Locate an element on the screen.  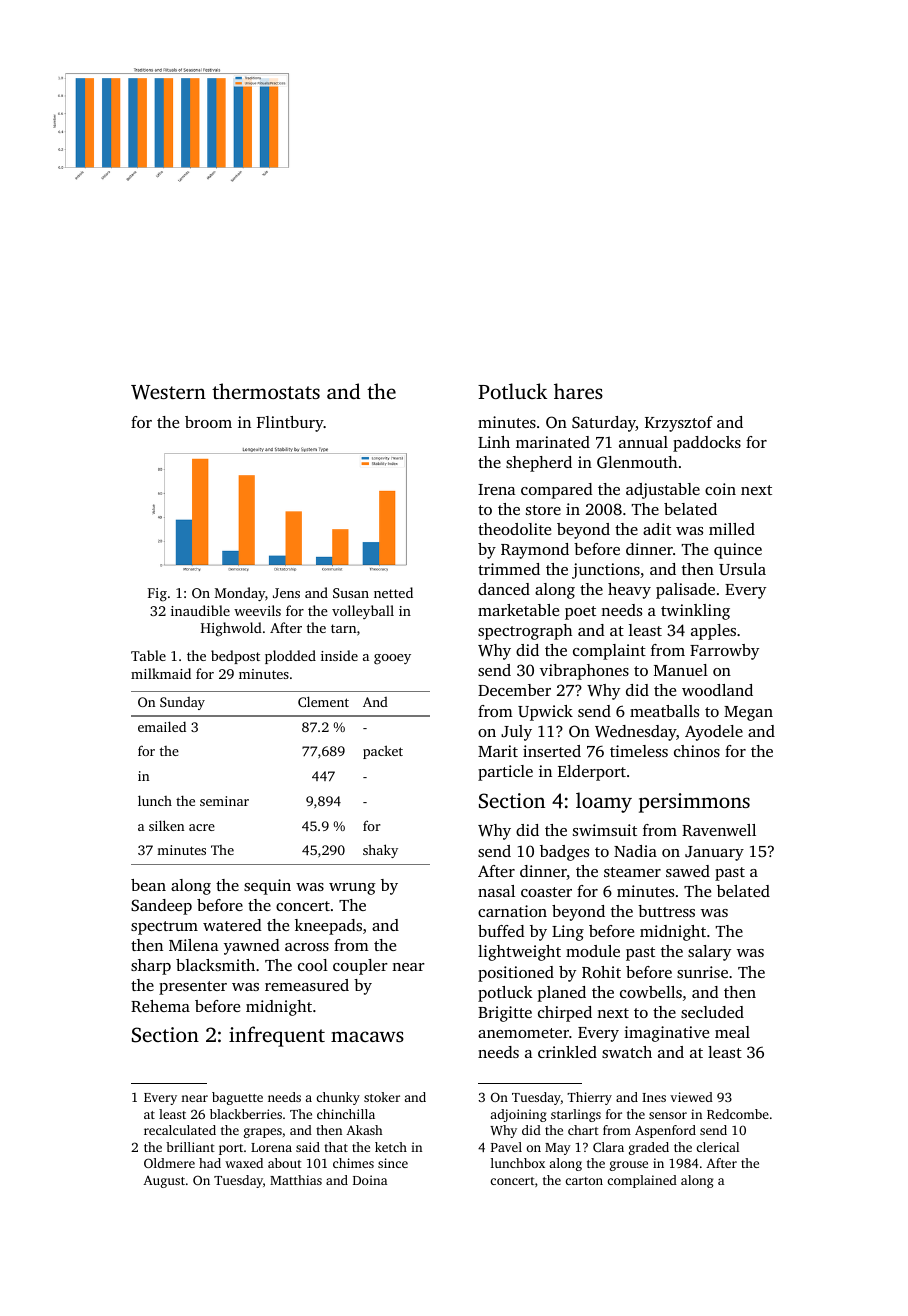
had is located at coordinates (210, 1163).
